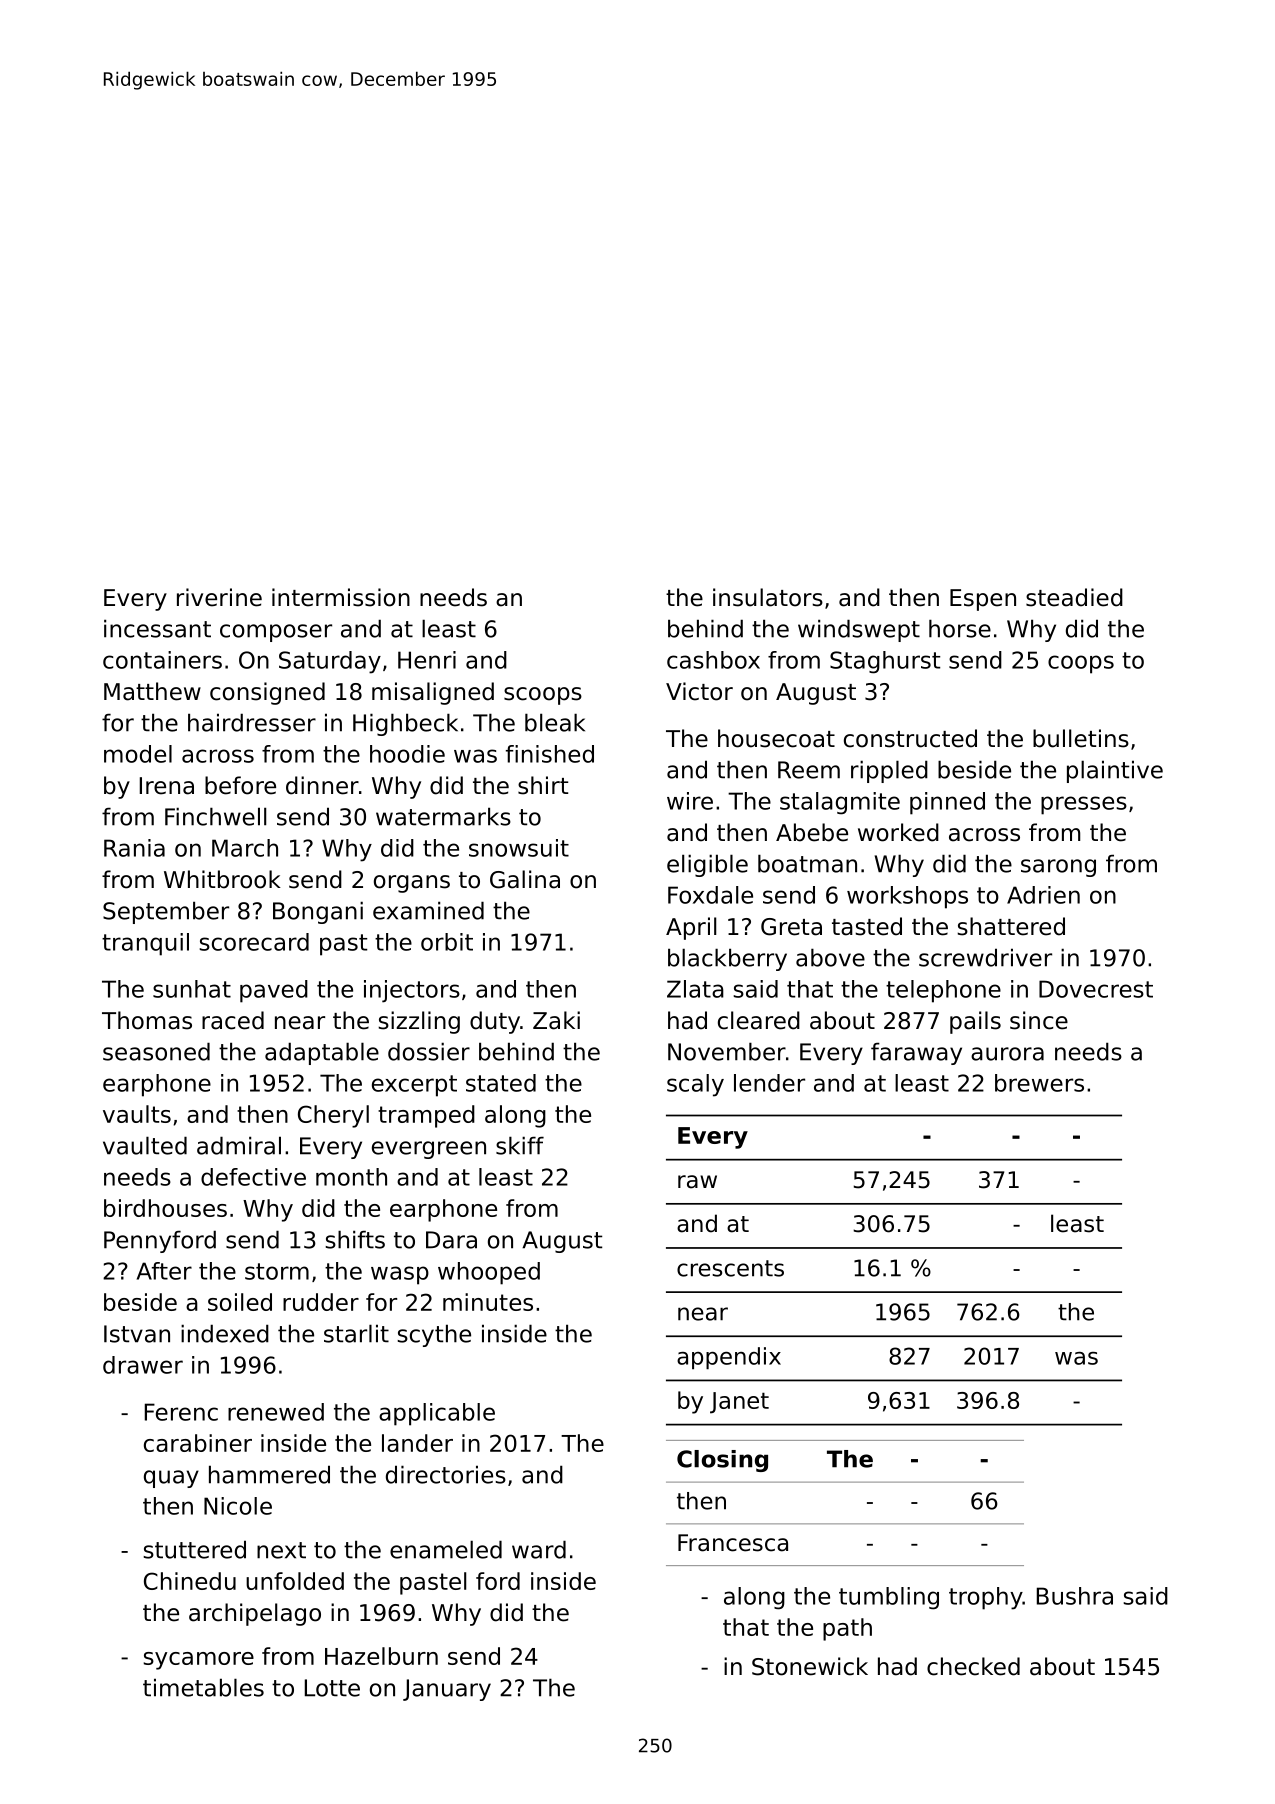  What do you see at coordinates (281, 1550) in the screenshot?
I see `next` at bounding box center [281, 1550].
